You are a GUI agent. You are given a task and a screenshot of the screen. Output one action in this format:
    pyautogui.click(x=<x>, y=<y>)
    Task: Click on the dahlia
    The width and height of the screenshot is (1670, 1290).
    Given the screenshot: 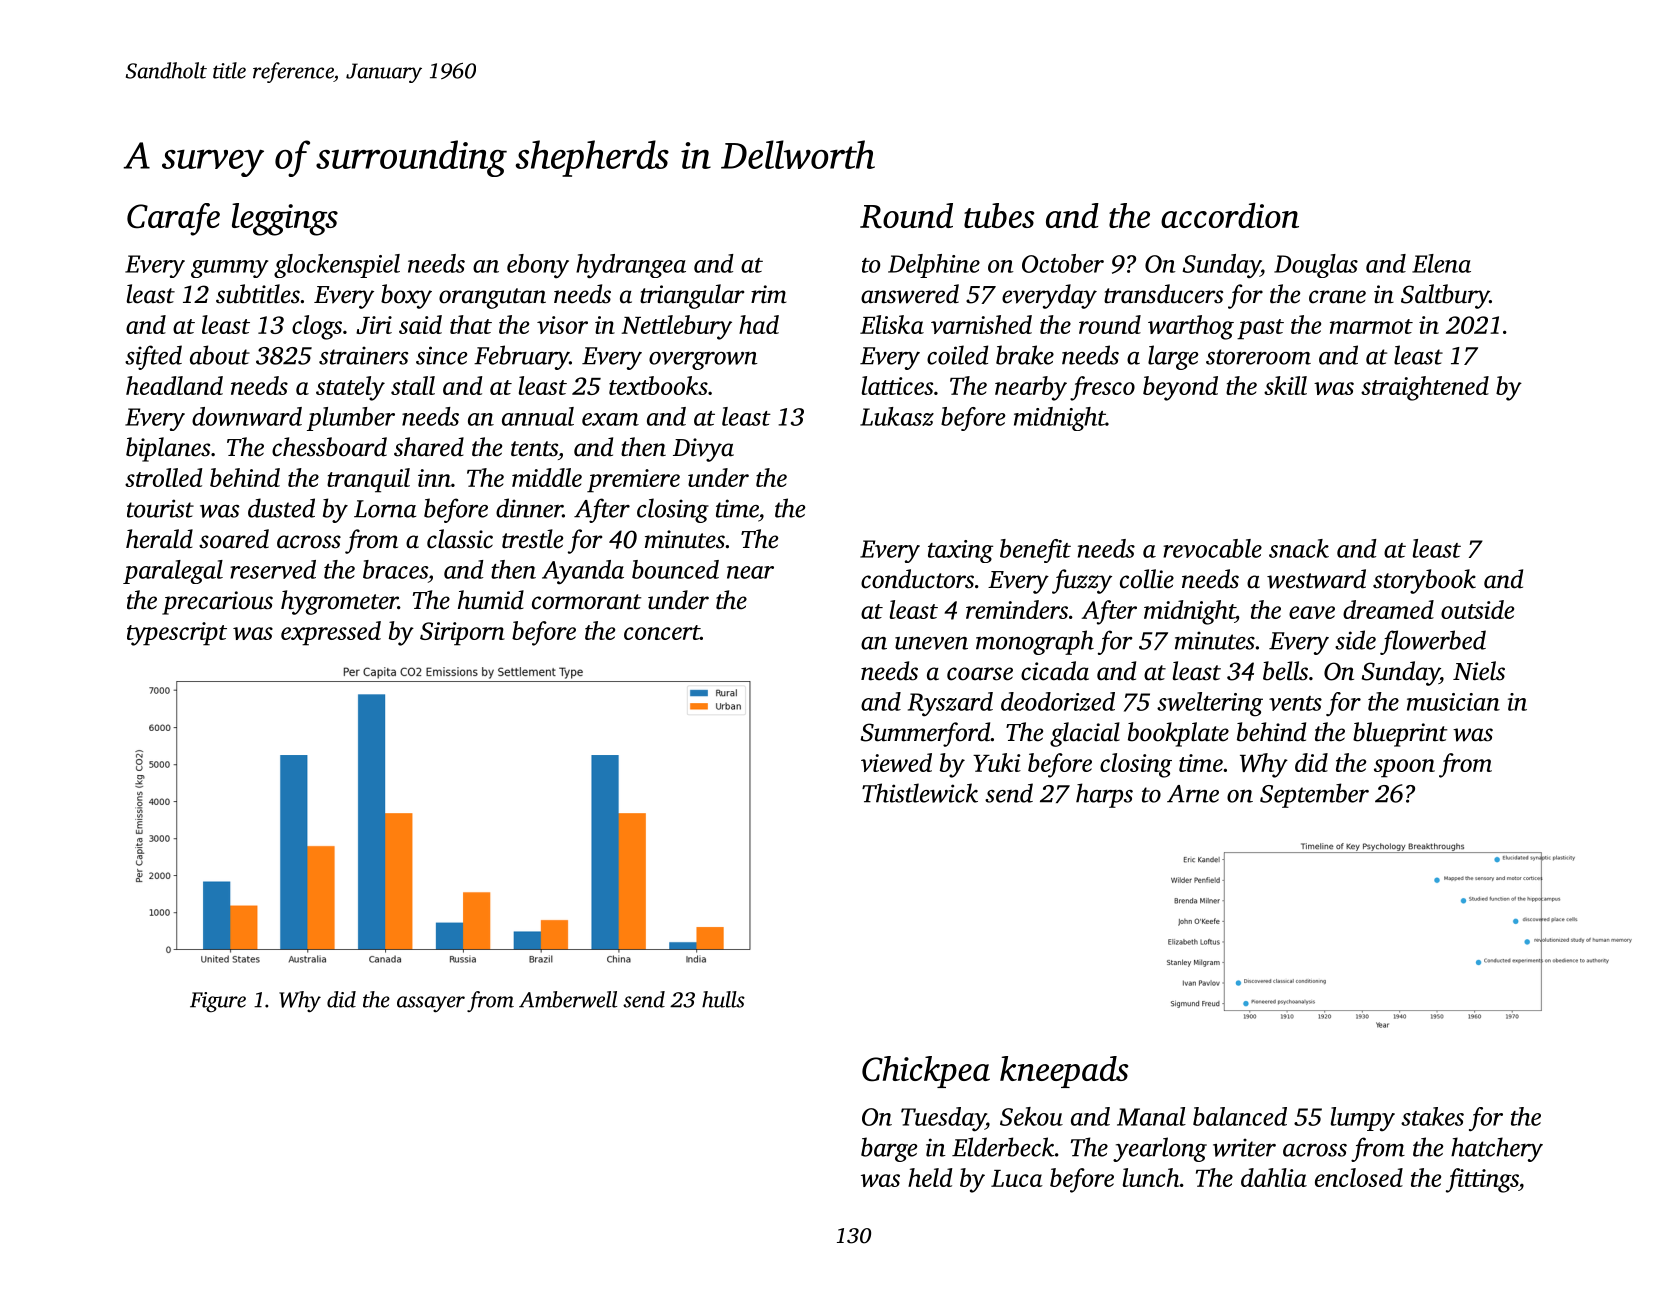 What is the action you would take?
    pyautogui.click(x=1274, y=1177)
